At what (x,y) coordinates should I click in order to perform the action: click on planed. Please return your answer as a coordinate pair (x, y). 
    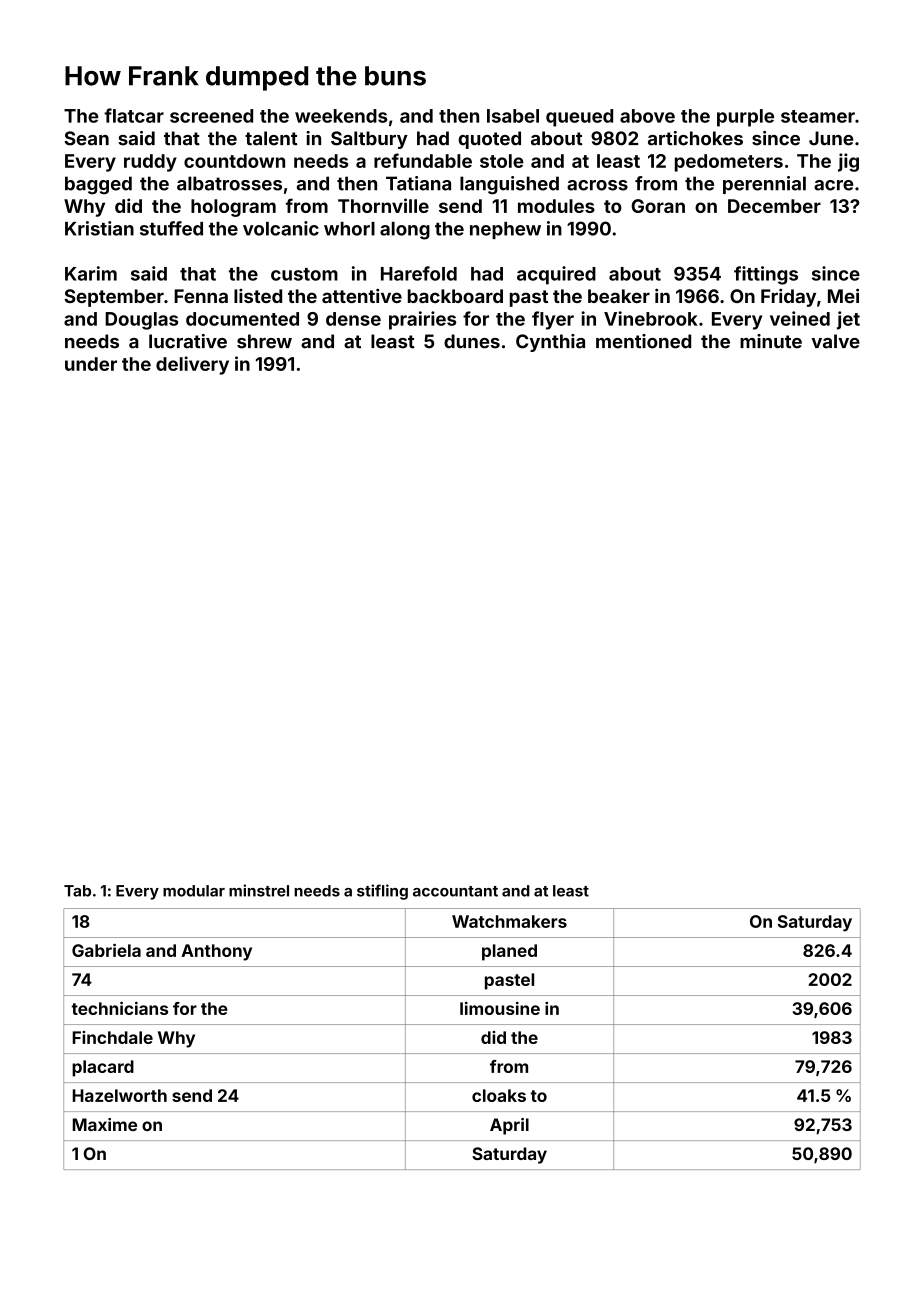
    Looking at the image, I should click on (509, 952).
